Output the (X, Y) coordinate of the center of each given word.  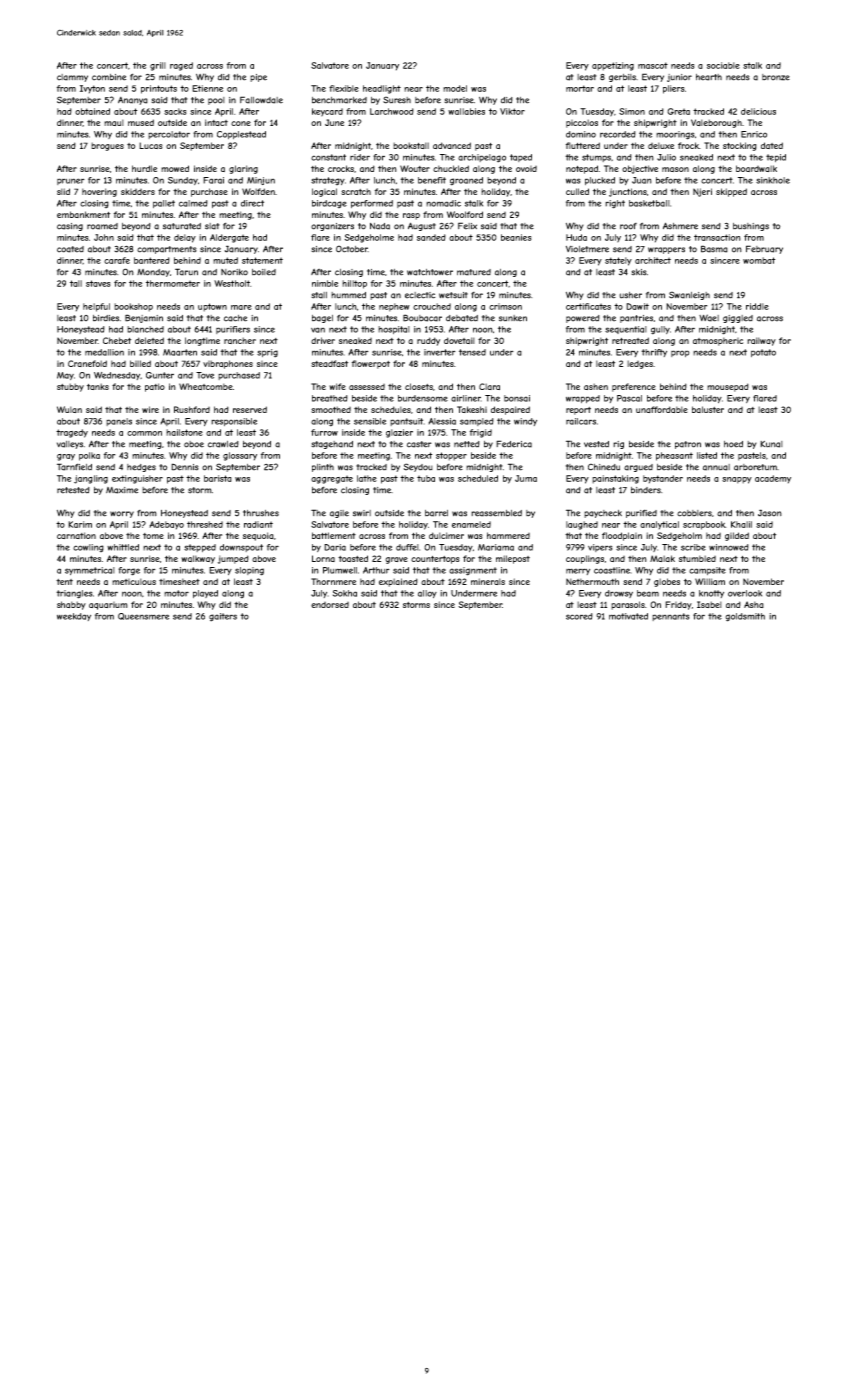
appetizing (613, 66)
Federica (514, 444)
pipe (258, 78)
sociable (723, 65)
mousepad (728, 387)
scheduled (478, 478)
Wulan (69, 409)
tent (64, 582)
